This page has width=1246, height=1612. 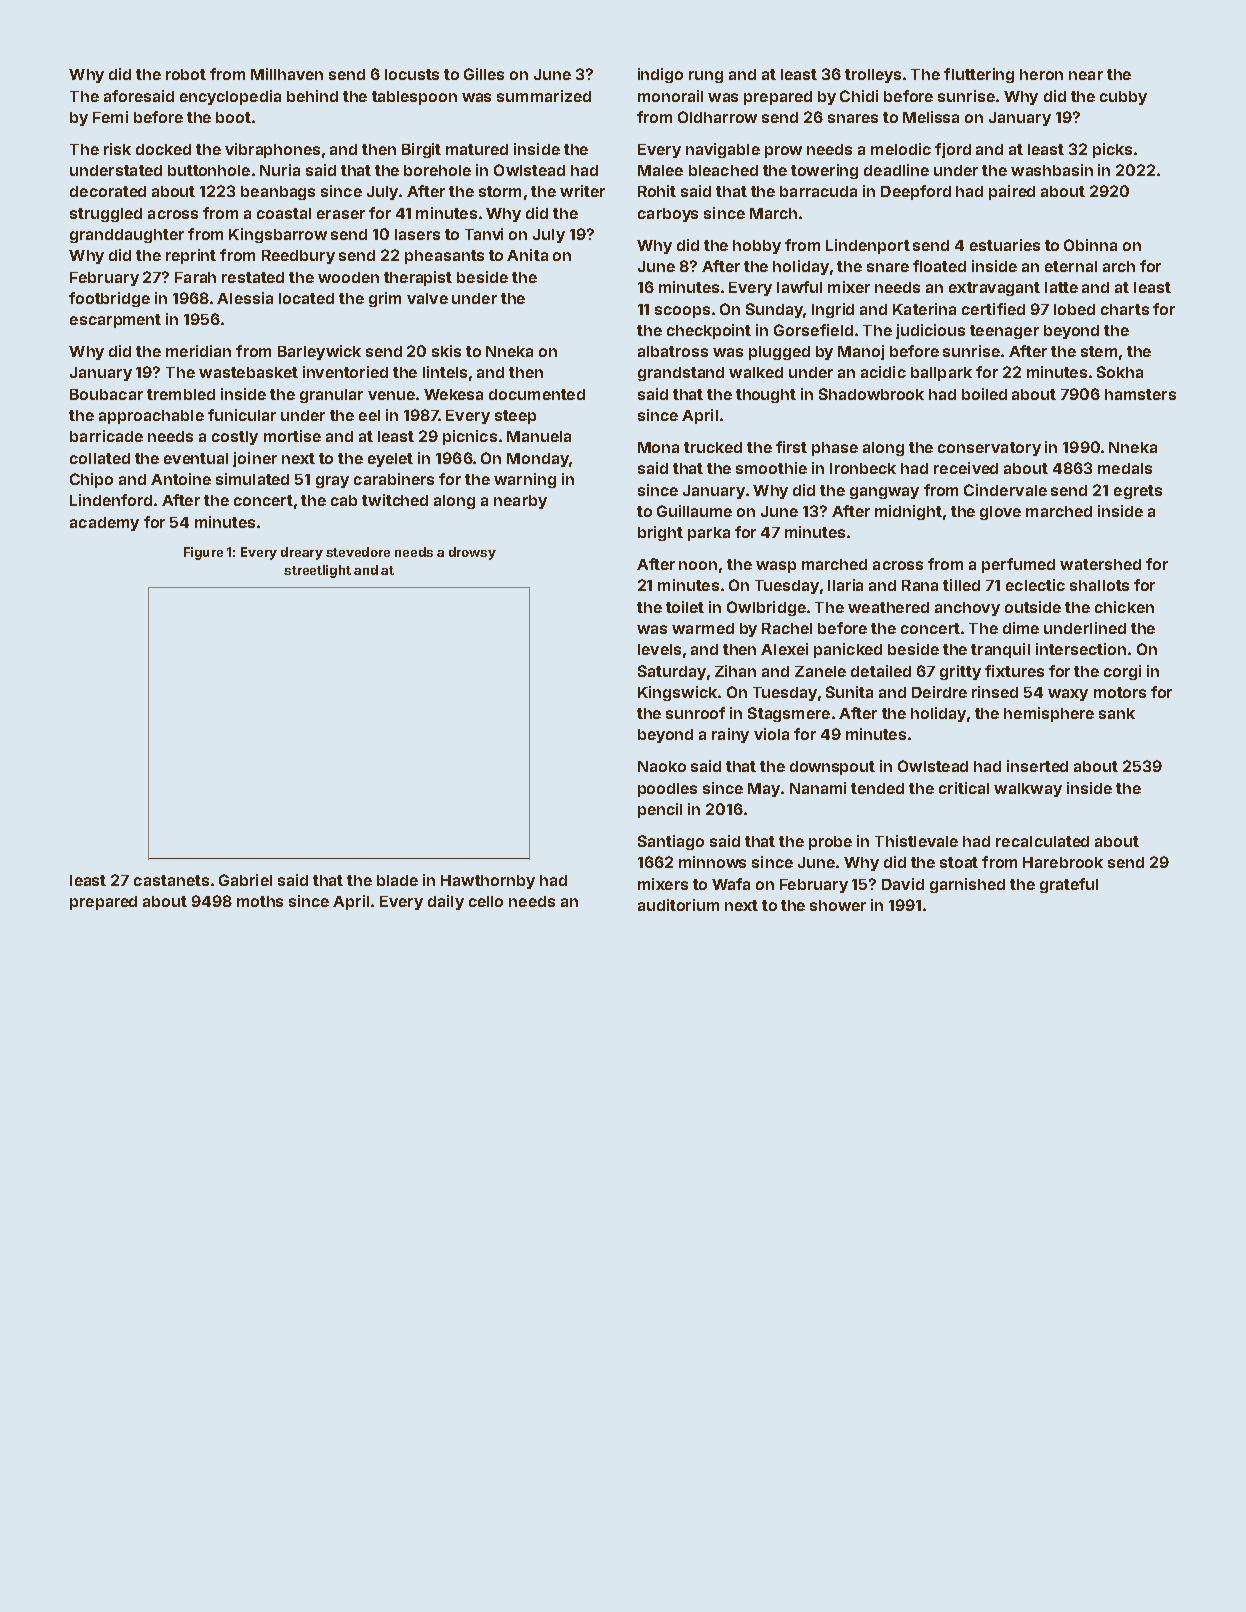 What do you see at coordinates (1074, 309) in the page?
I see `lobed` at bounding box center [1074, 309].
